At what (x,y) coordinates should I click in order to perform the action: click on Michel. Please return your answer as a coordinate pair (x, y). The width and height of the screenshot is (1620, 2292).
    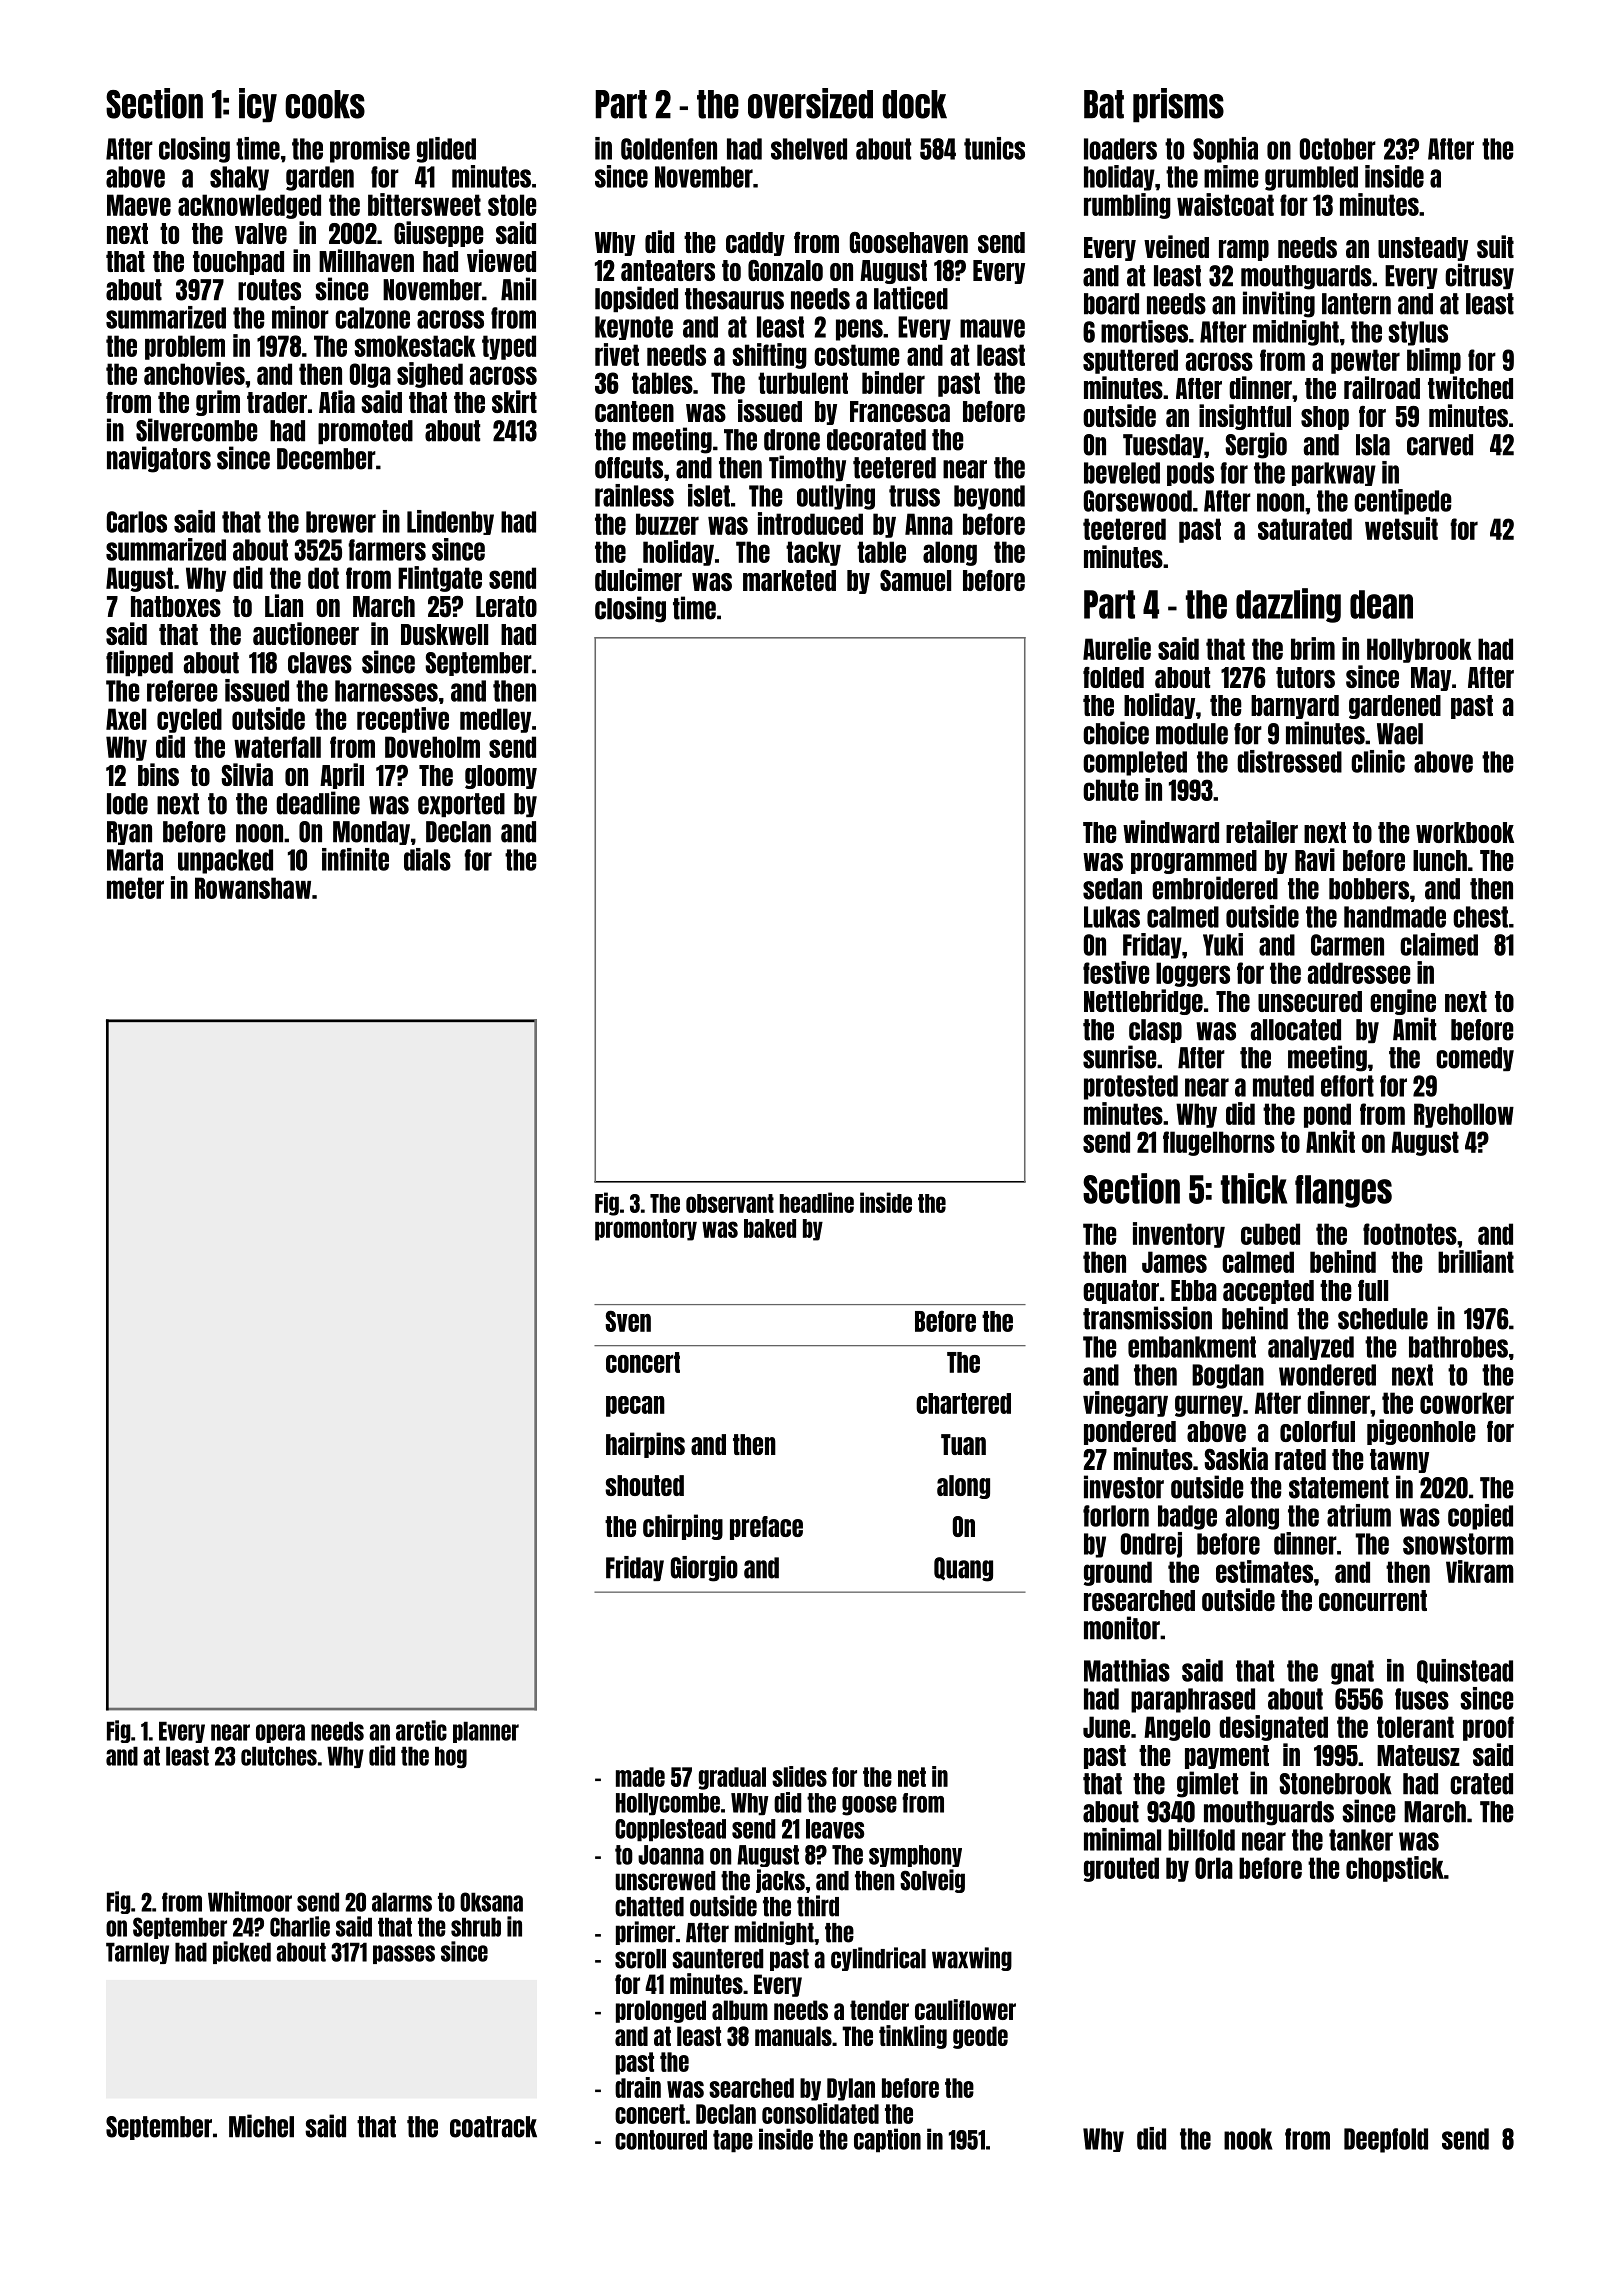
    Looking at the image, I should click on (261, 2126).
